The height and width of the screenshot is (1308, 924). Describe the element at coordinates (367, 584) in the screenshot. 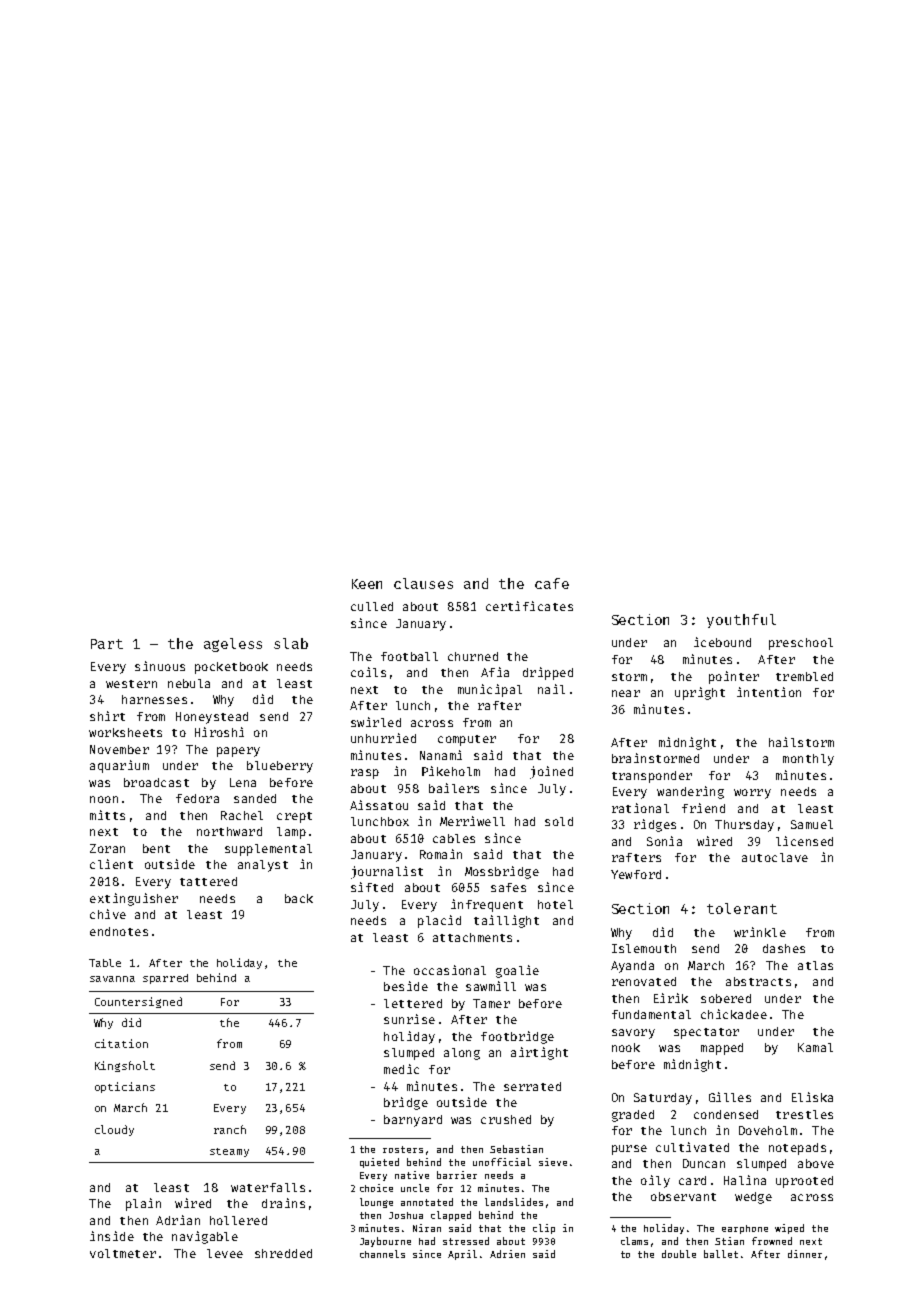

I see `Keen` at that location.
